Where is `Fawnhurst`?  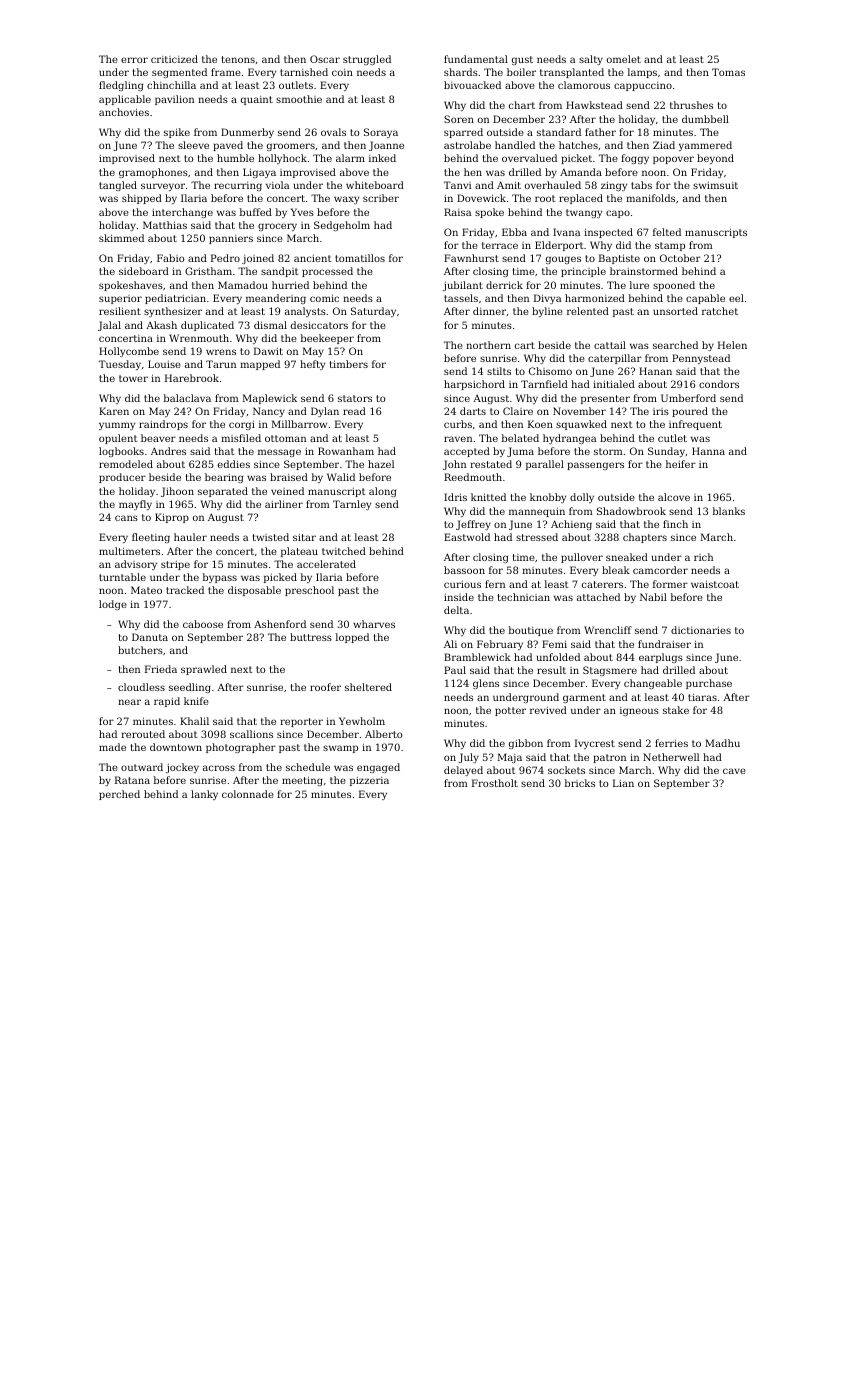 Fawnhurst is located at coordinates (471, 258).
